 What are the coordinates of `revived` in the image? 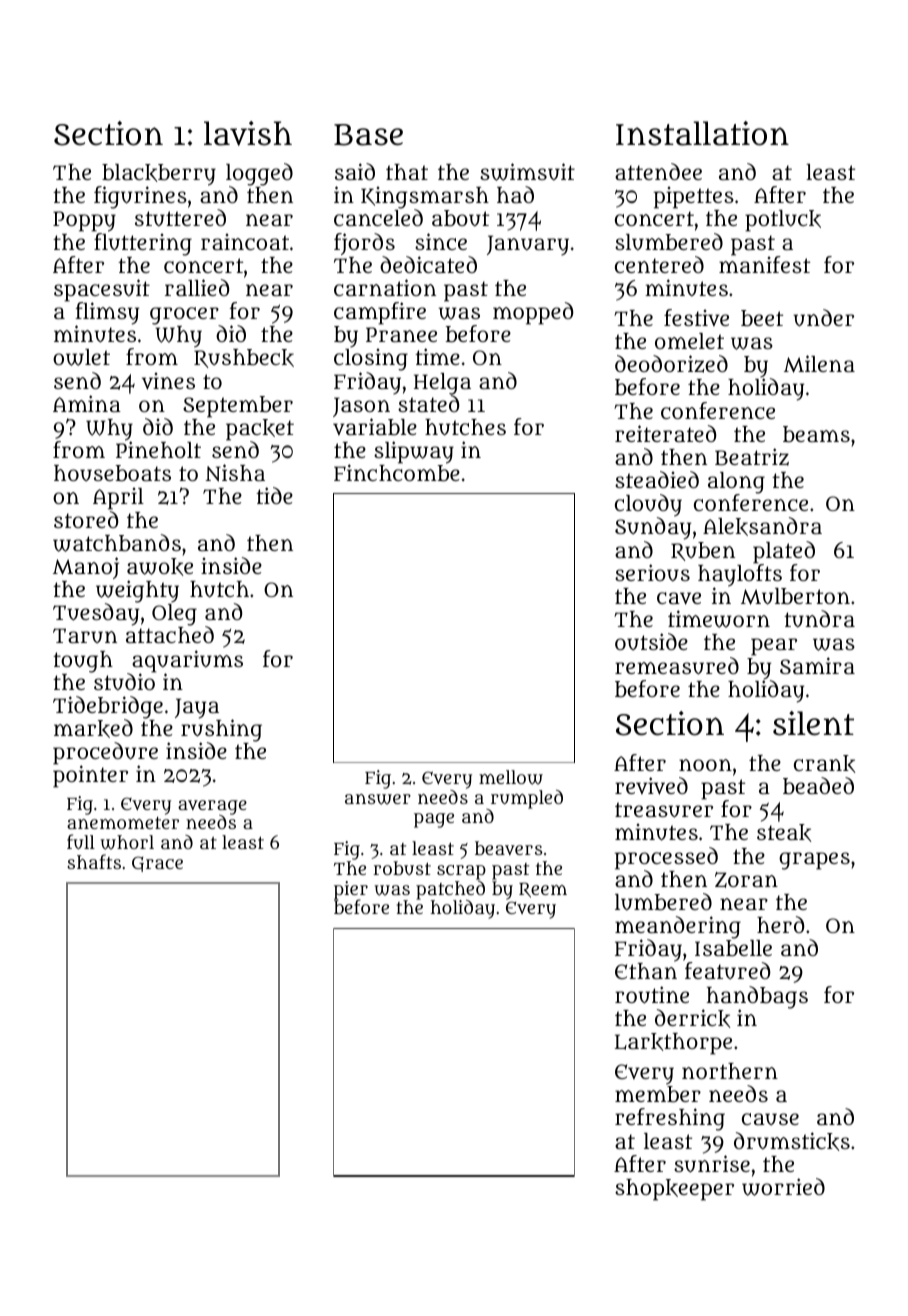 It's located at (651, 786).
